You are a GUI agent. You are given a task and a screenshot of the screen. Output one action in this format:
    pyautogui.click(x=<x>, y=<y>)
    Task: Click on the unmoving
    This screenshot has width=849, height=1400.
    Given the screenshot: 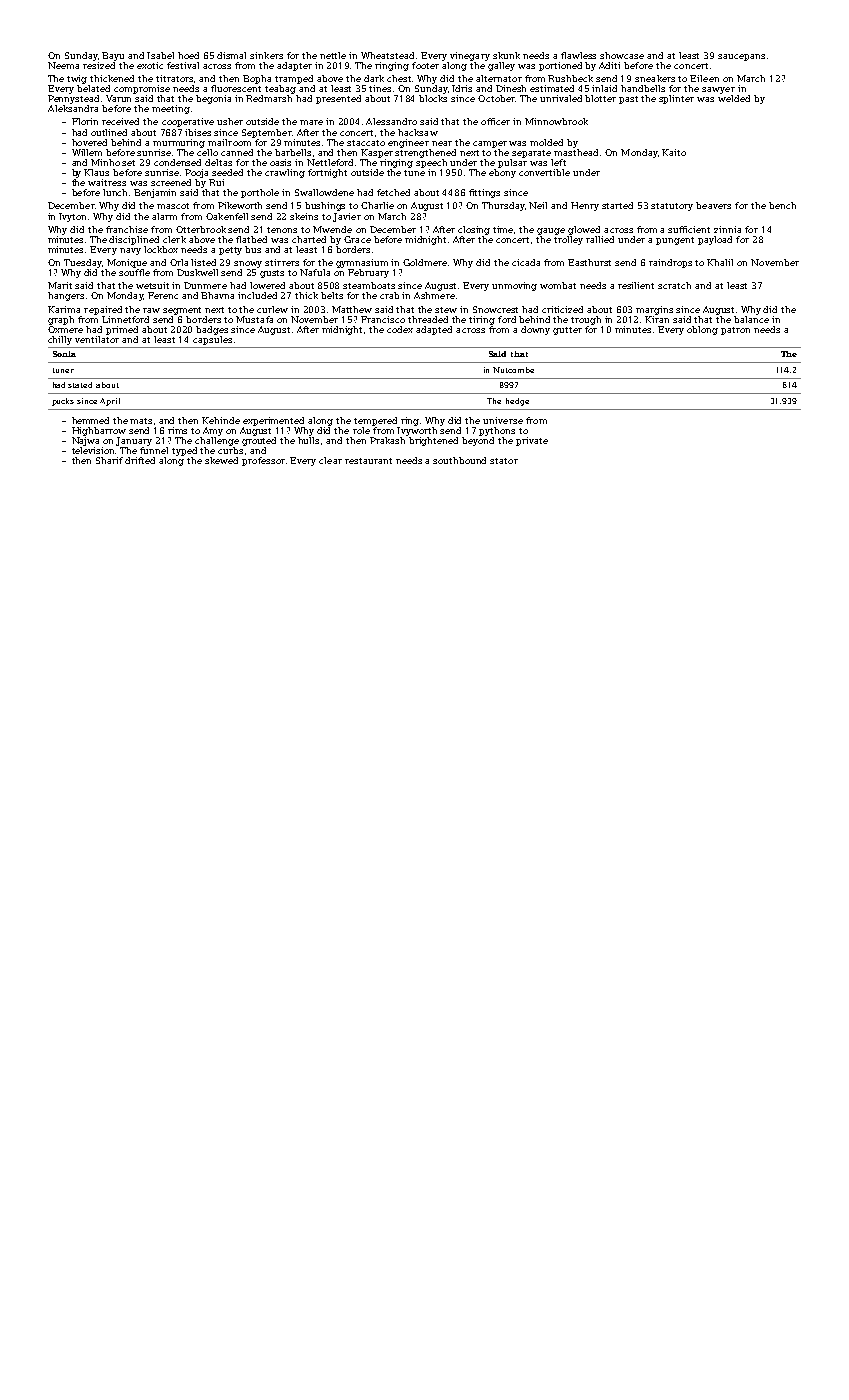 What is the action you would take?
    pyautogui.click(x=514, y=286)
